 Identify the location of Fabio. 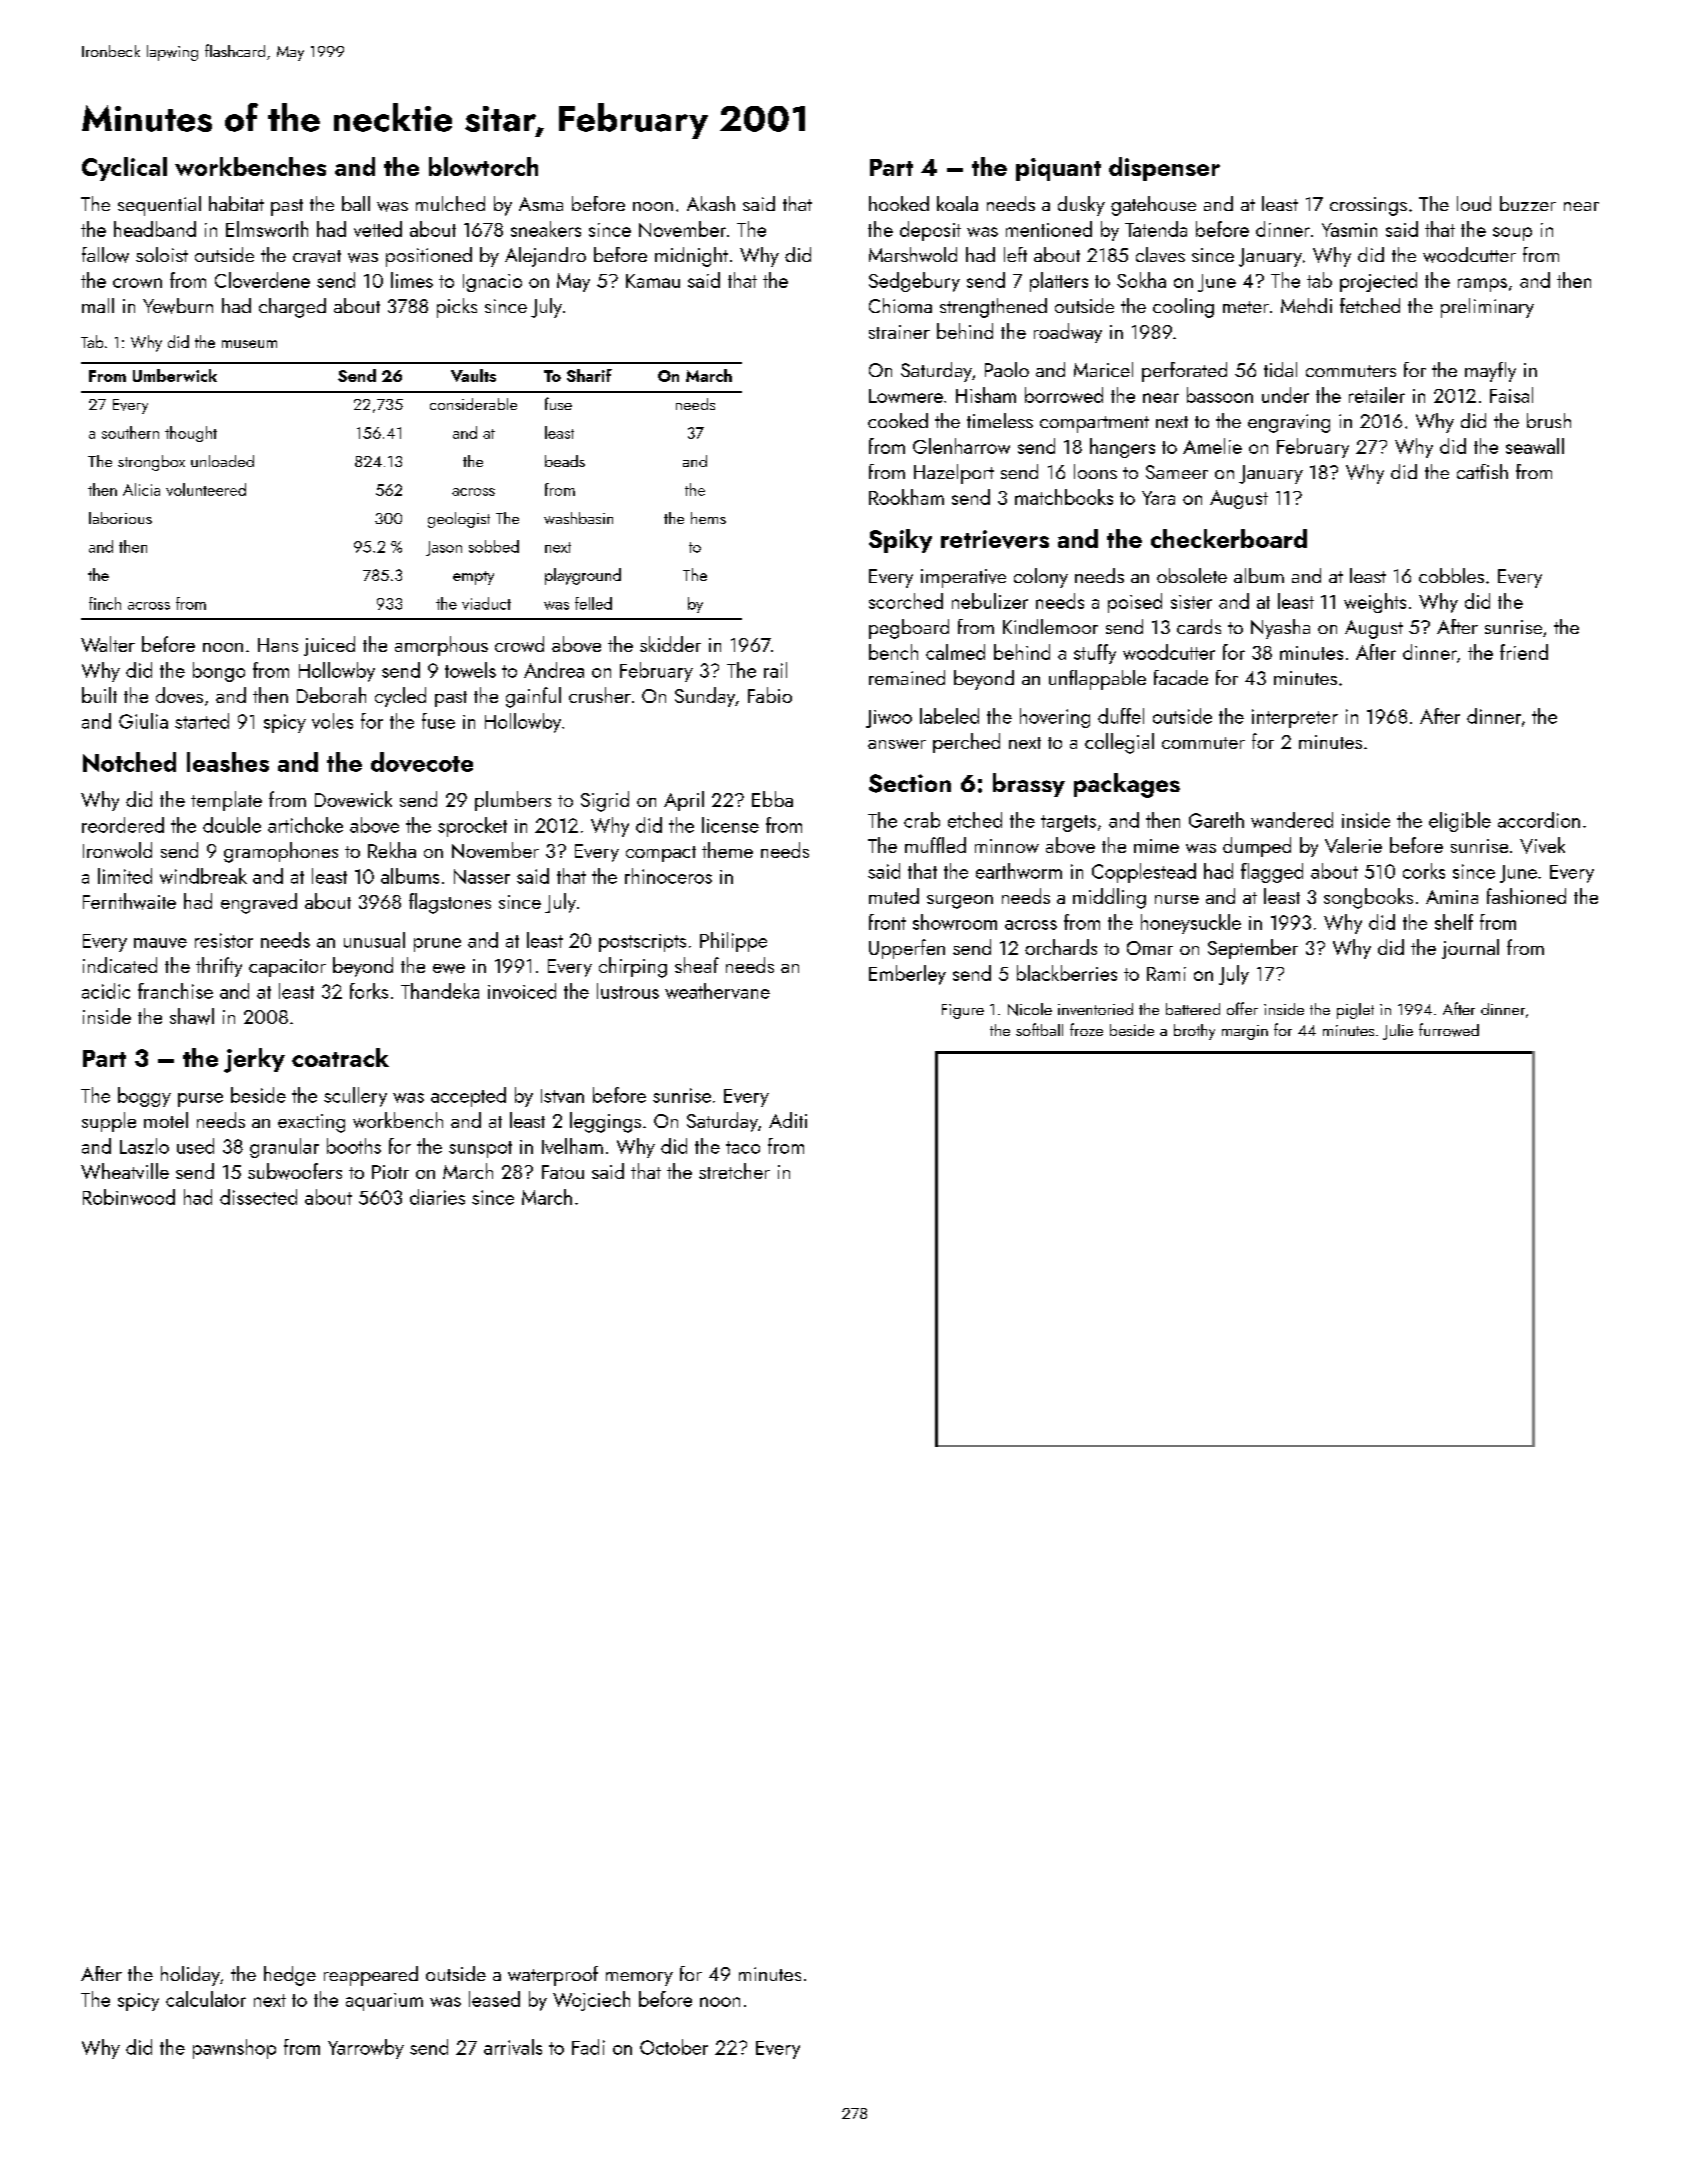
(770, 695).
